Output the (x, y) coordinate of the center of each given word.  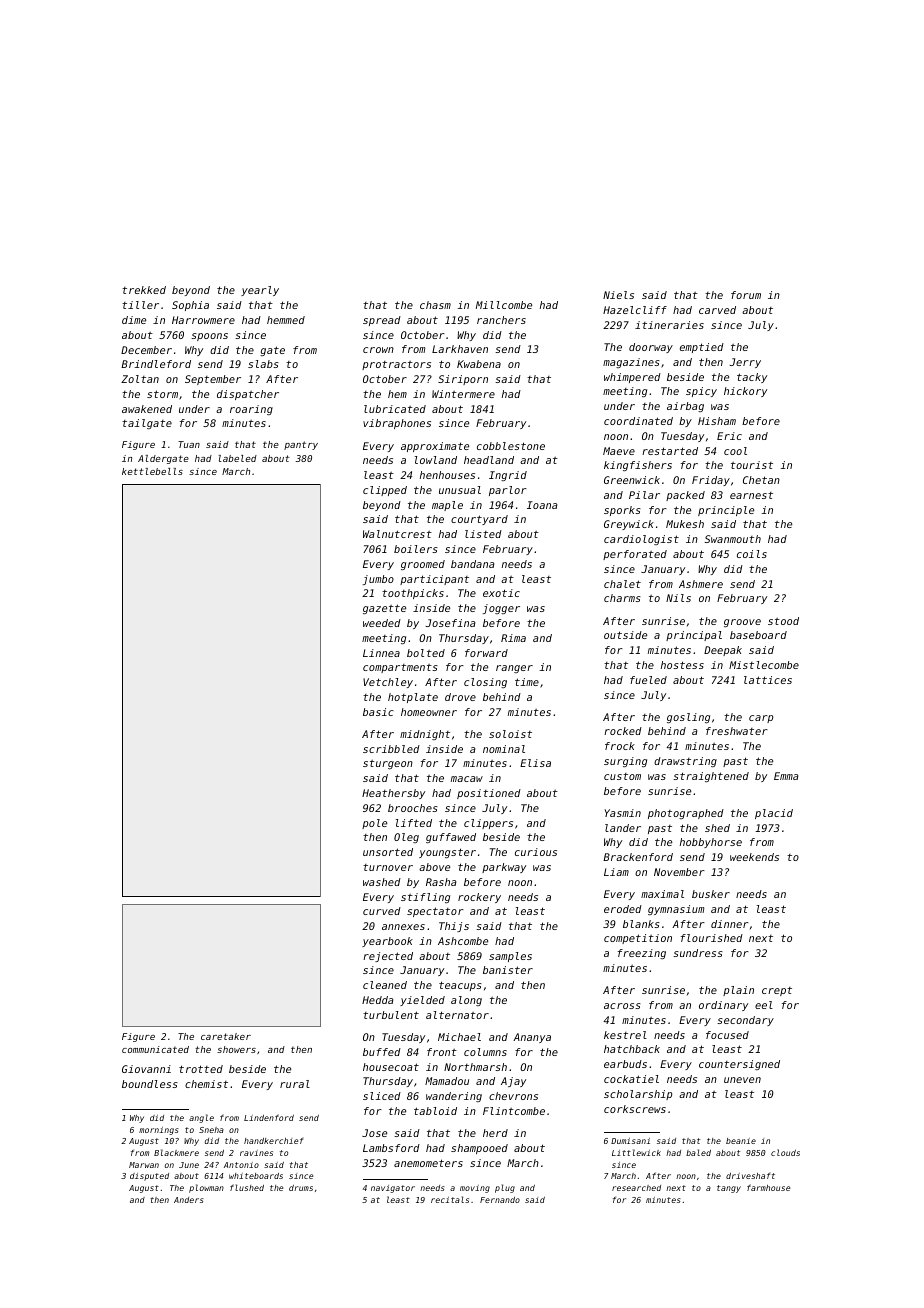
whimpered (632, 378)
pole (374, 824)
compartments (400, 668)
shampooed (479, 1149)
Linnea (381, 653)
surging (625, 762)
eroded (623, 909)
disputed (149, 1177)
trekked (144, 290)
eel (764, 1005)
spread (382, 321)
